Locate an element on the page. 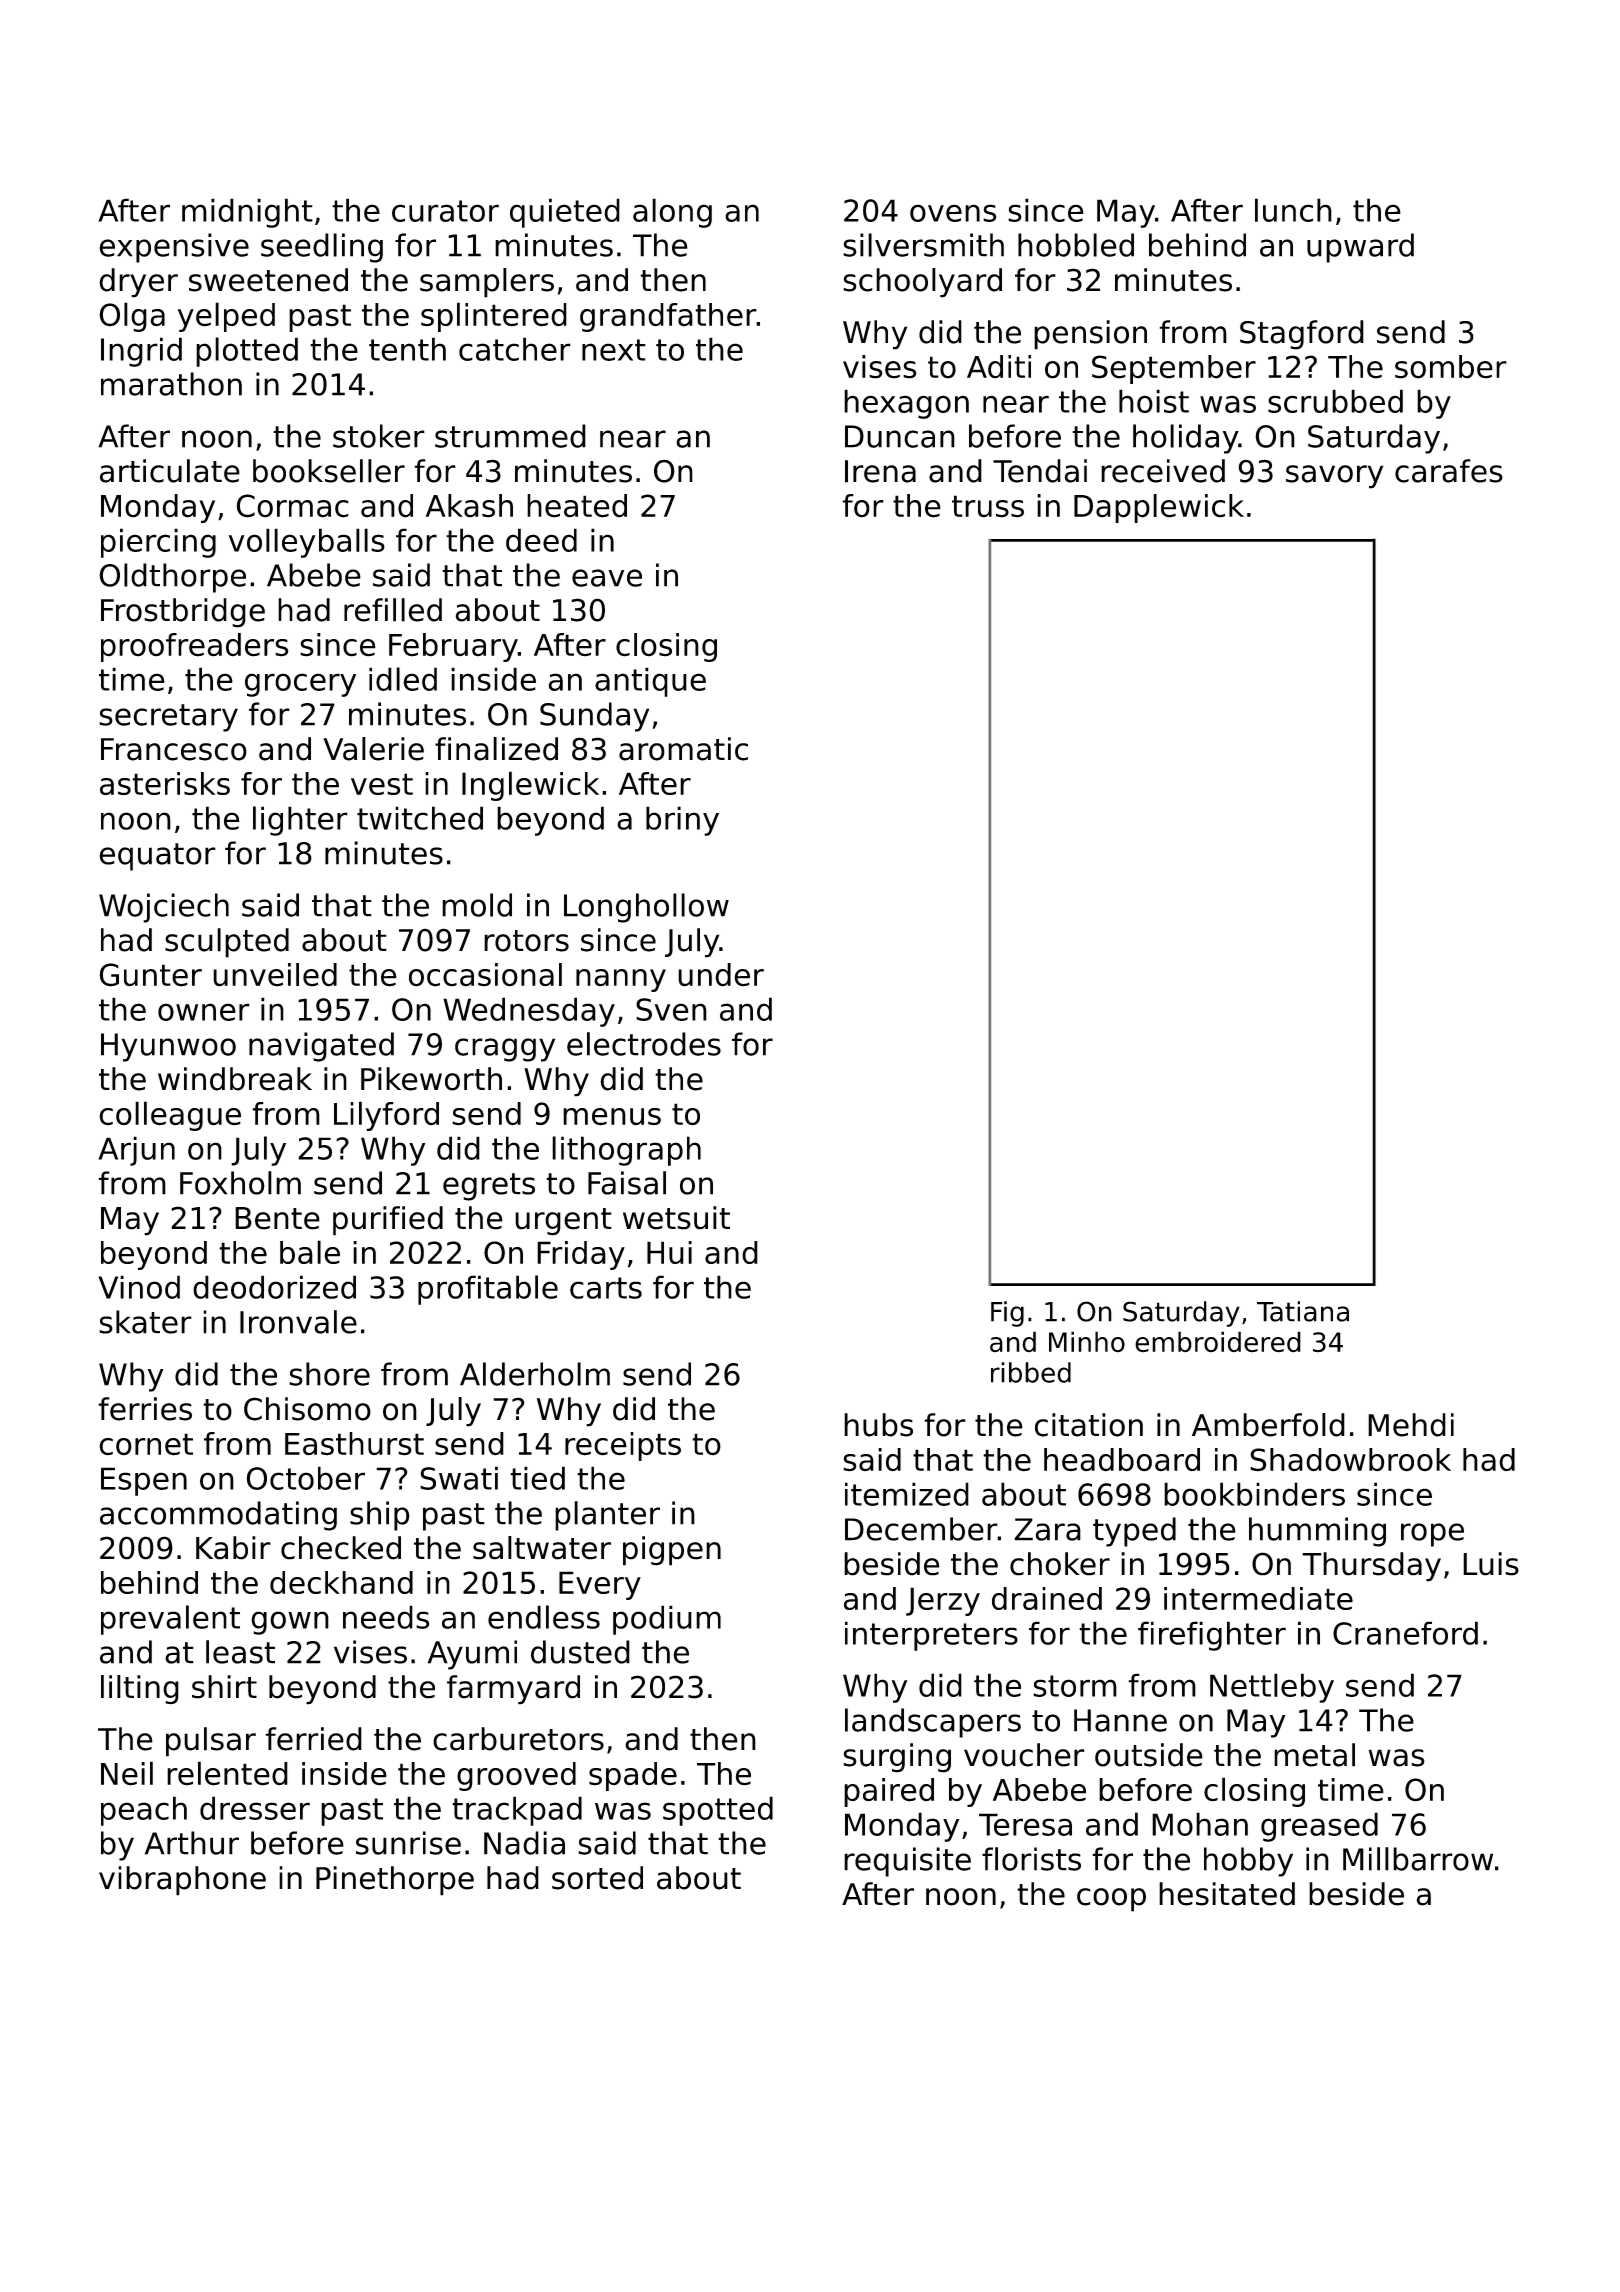  Tatiana is located at coordinates (1303, 1311).
